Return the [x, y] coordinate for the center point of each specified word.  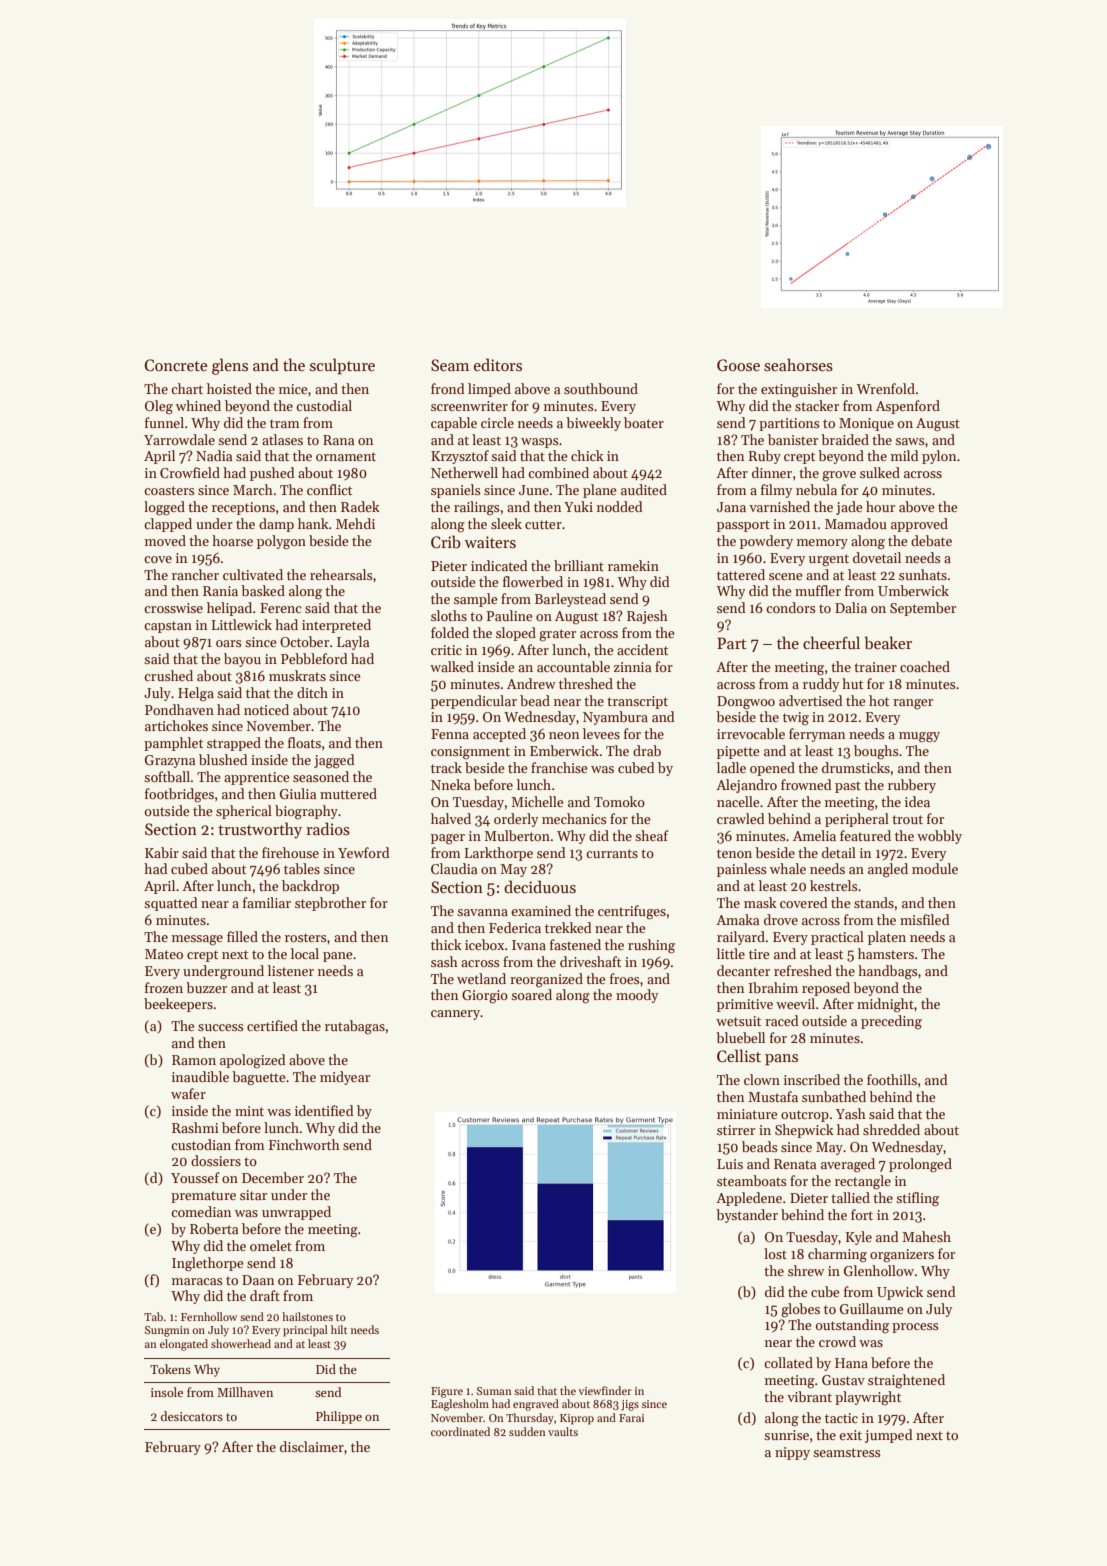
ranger [913, 704]
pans [781, 1060]
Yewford [364, 852]
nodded [620, 506]
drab [647, 750]
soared [531, 994]
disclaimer [312, 1446]
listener [291, 970]
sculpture [342, 366]
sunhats [923, 574]
